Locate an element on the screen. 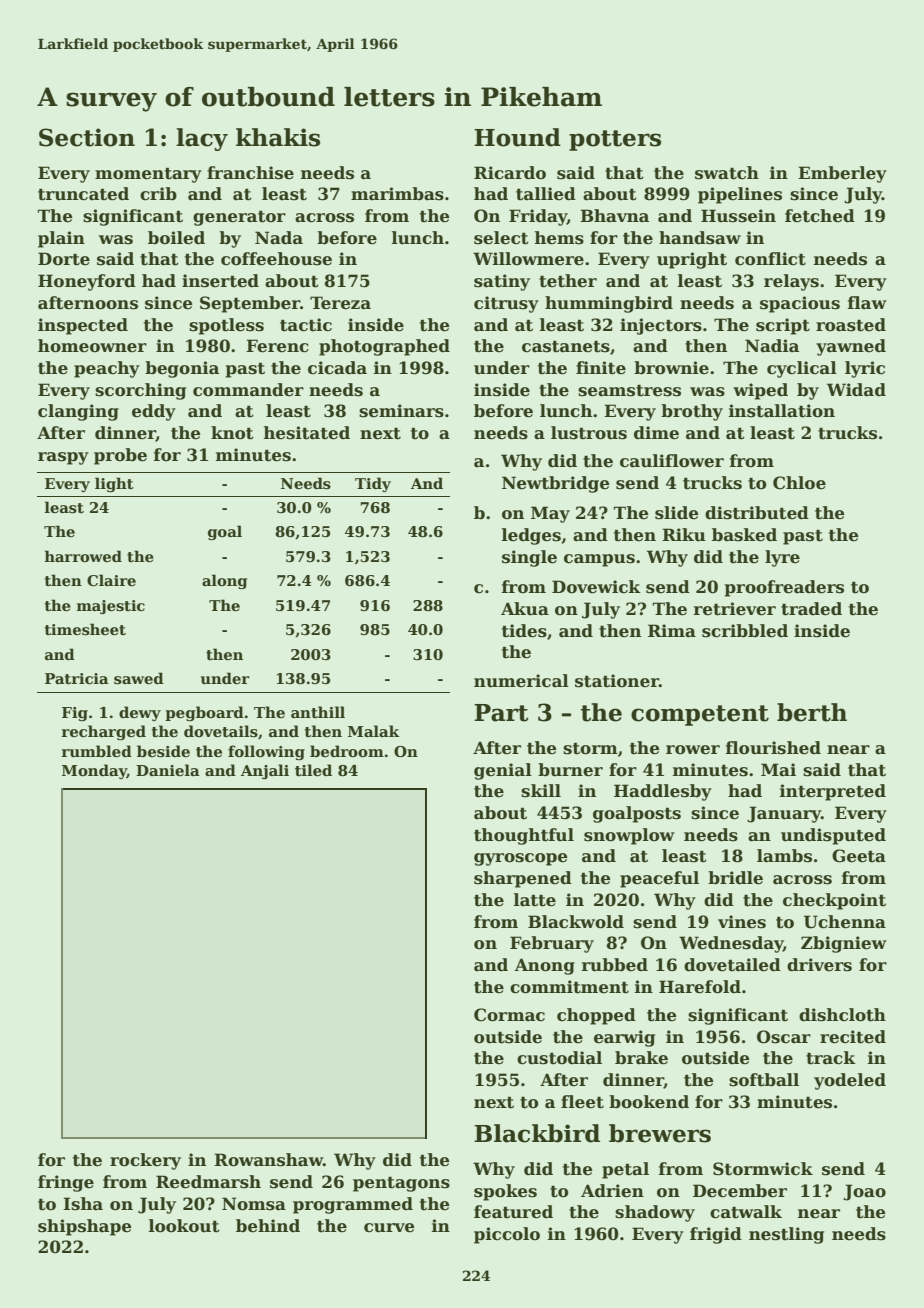 The image size is (924, 1308). Dorte is located at coordinates (64, 259).
